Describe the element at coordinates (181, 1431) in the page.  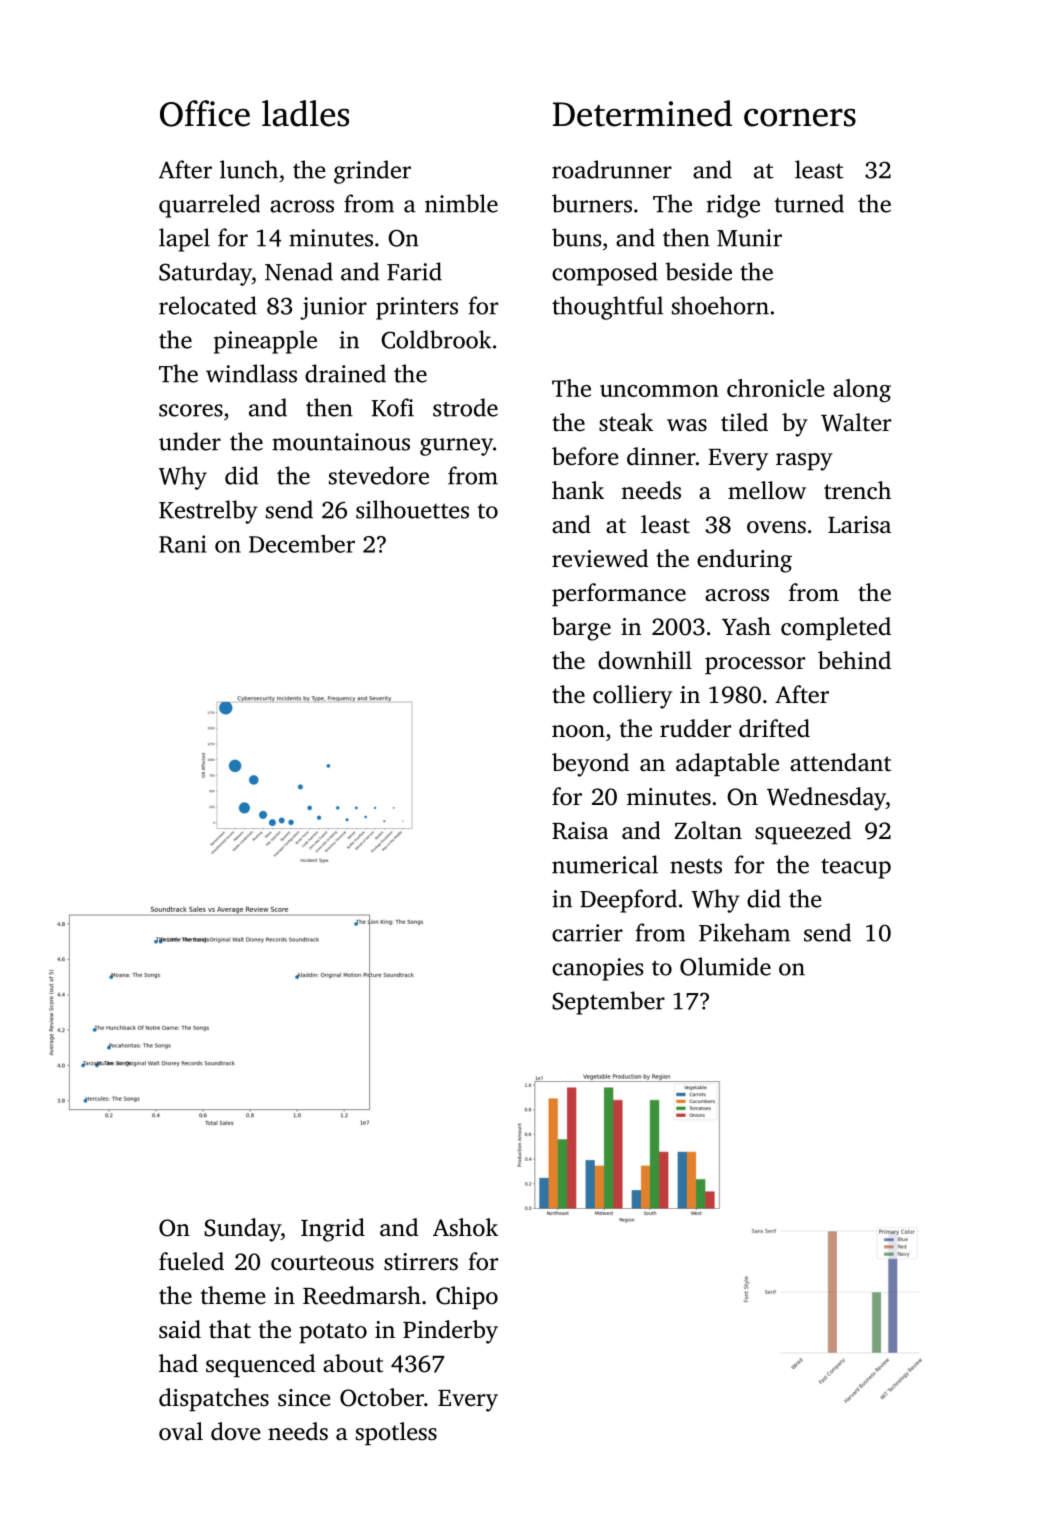
I see `oval` at that location.
